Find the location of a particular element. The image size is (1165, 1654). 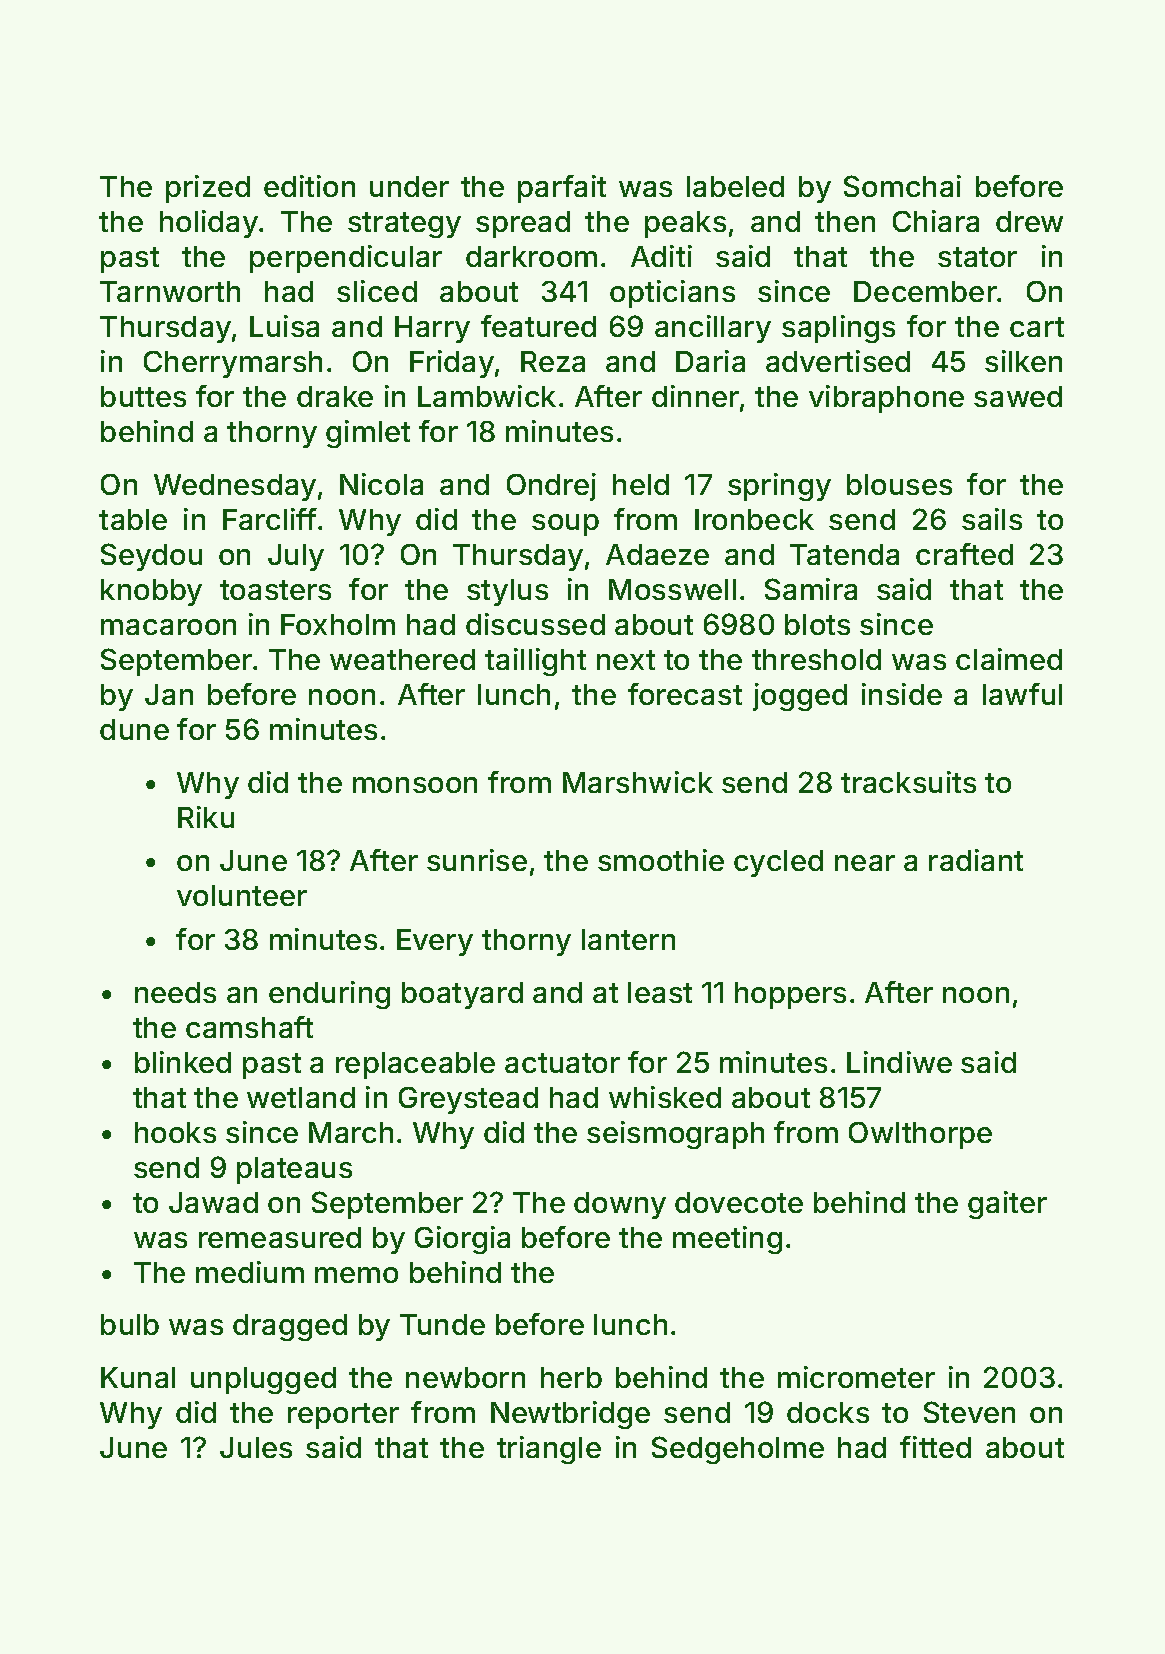

needs is located at coordinates (175, 992).
